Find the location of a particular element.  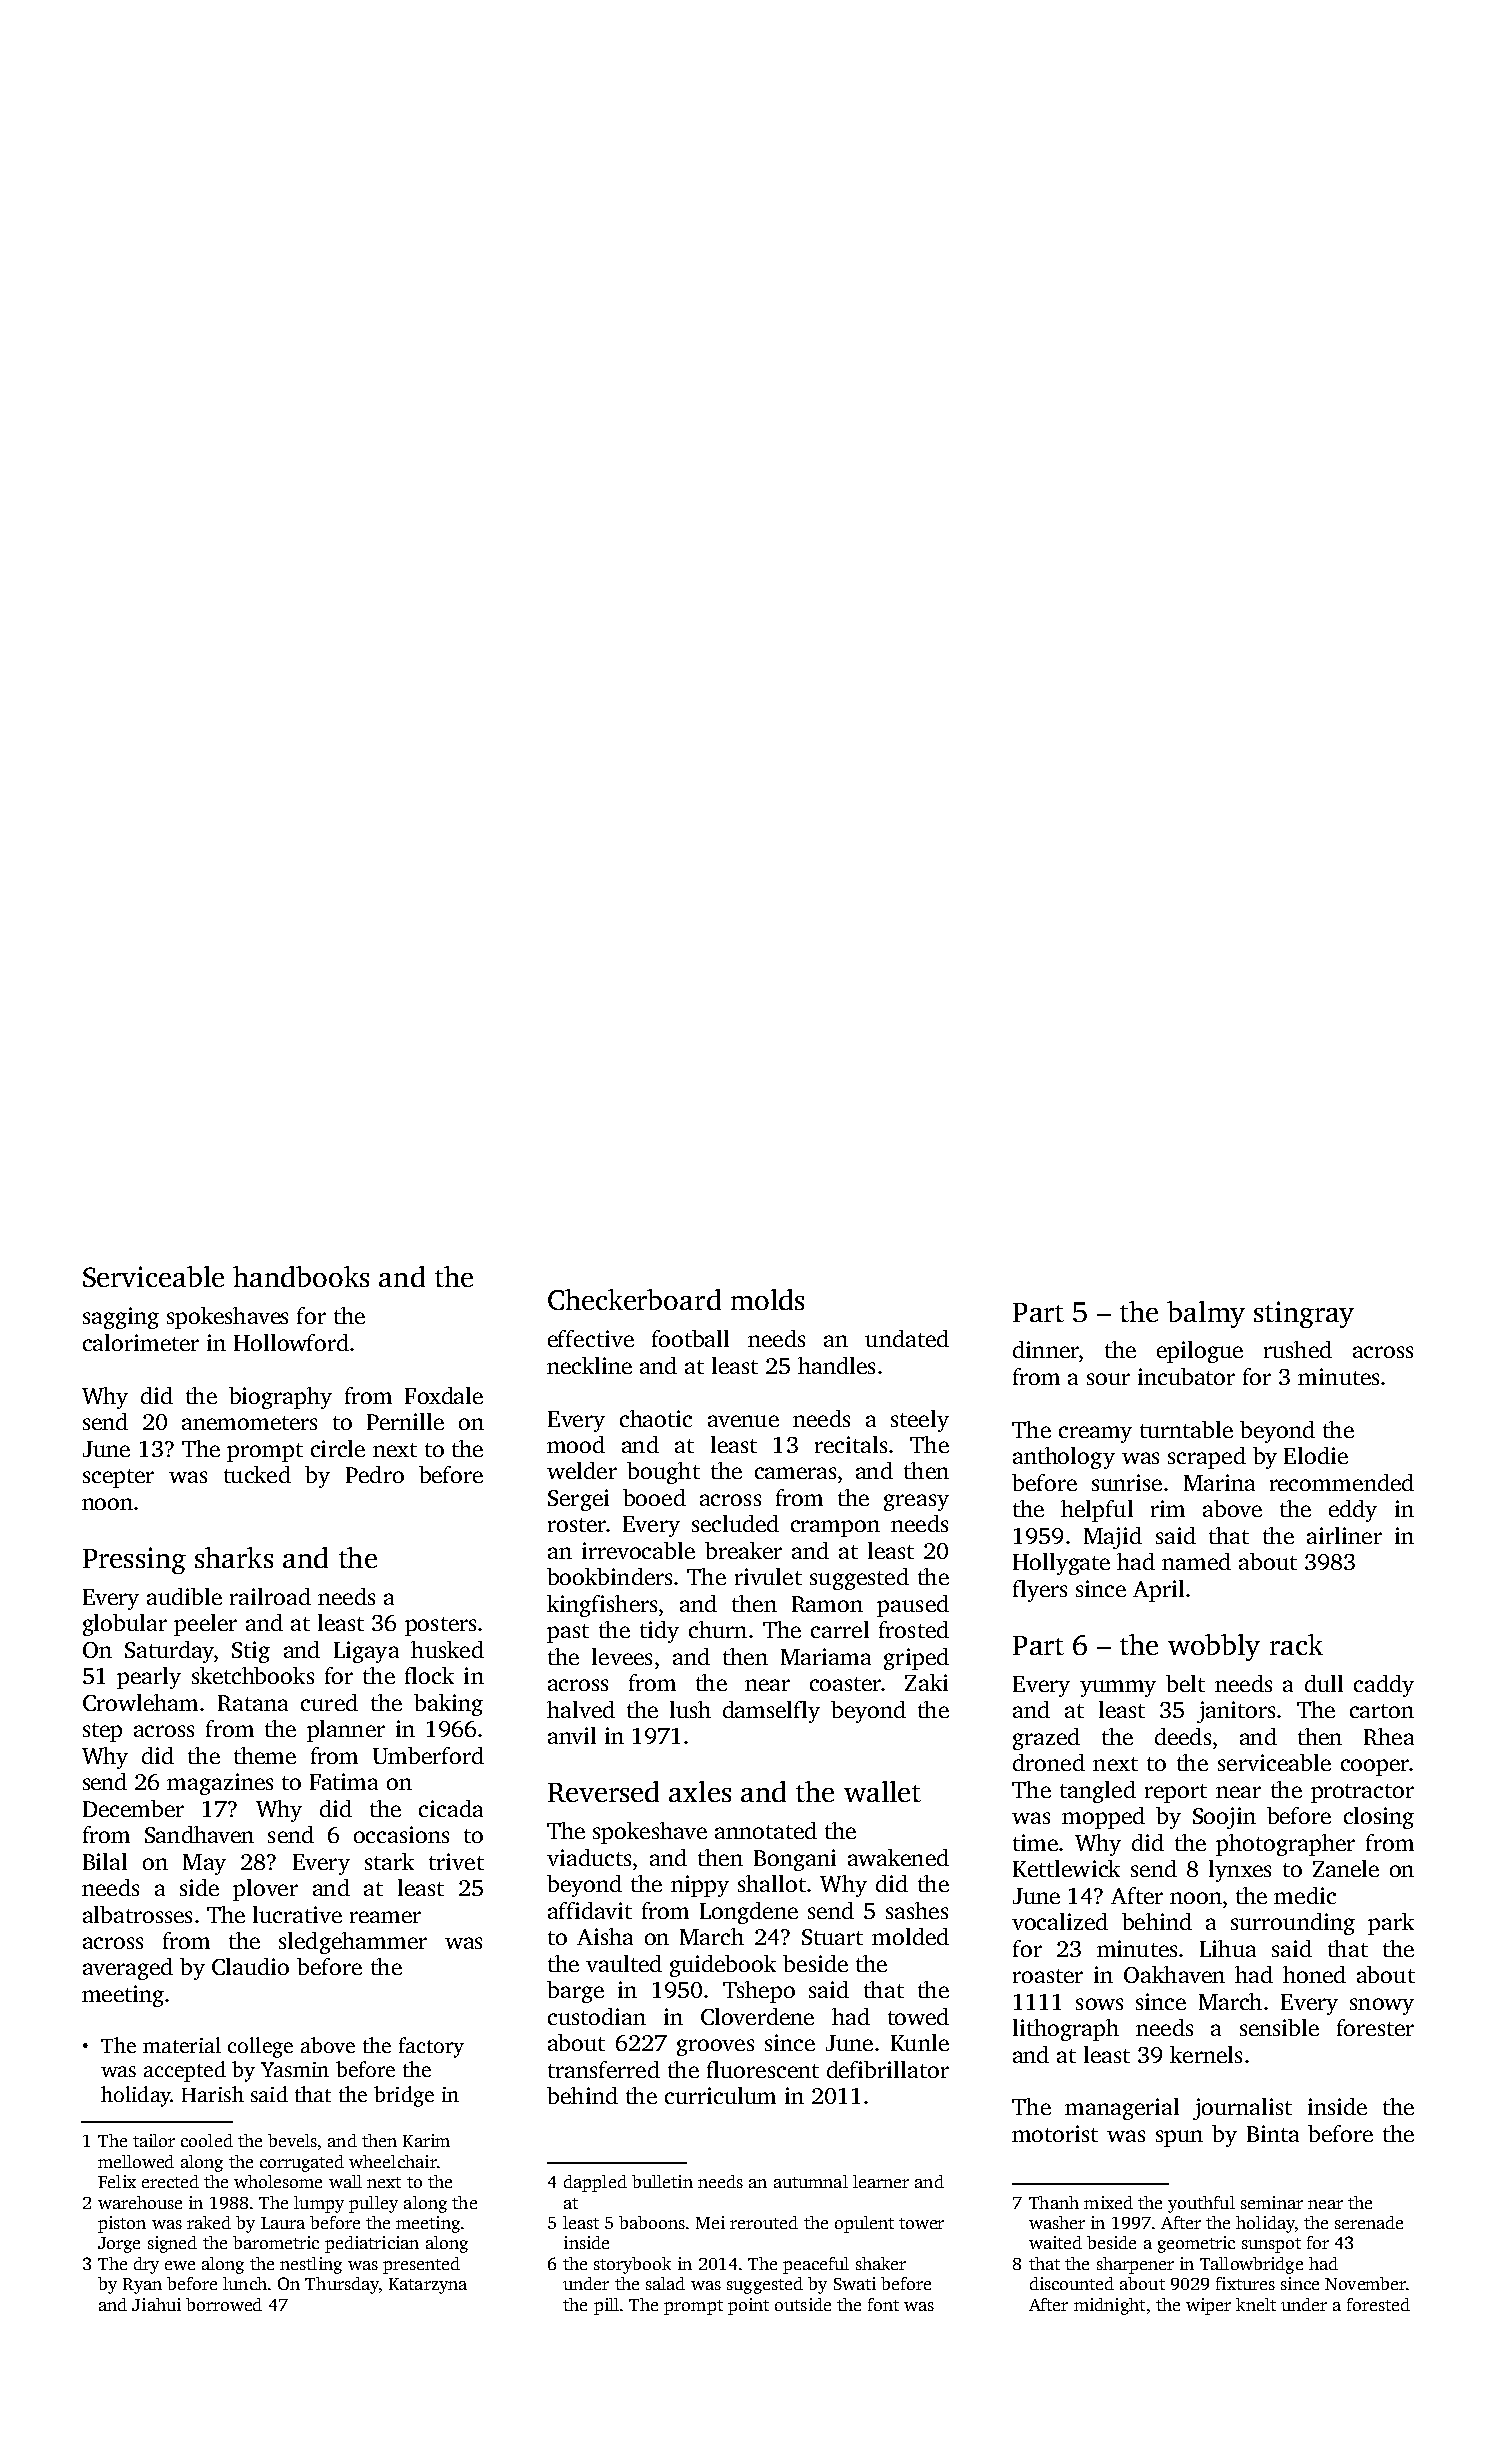

eddy is located at coordinates (1353, 1511).
